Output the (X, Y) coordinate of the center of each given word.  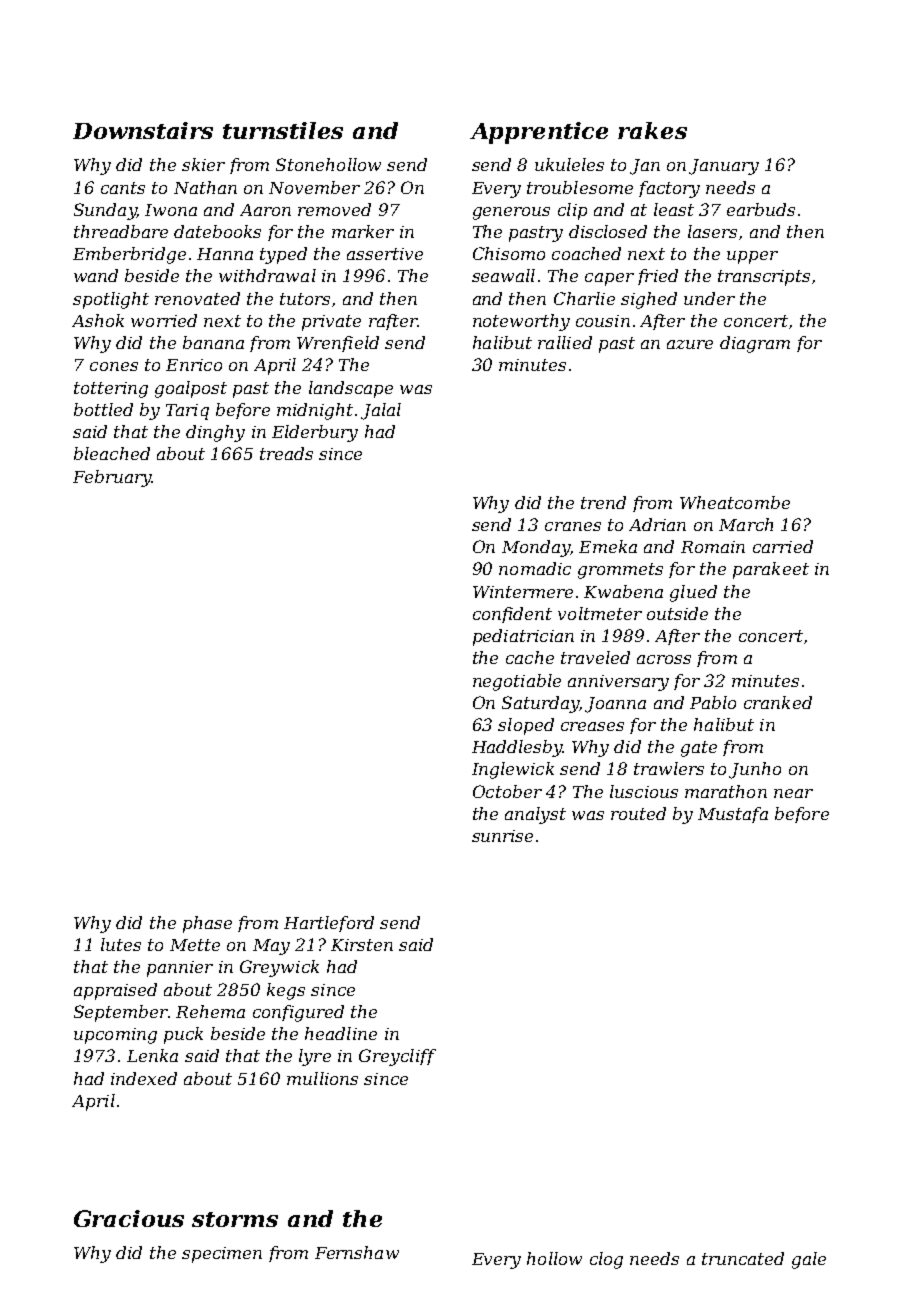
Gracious (129, 1218)
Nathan (205, 187)
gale (809, 1260)
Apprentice (539, 133)
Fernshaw (357, 1252)
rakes (652, 130)
